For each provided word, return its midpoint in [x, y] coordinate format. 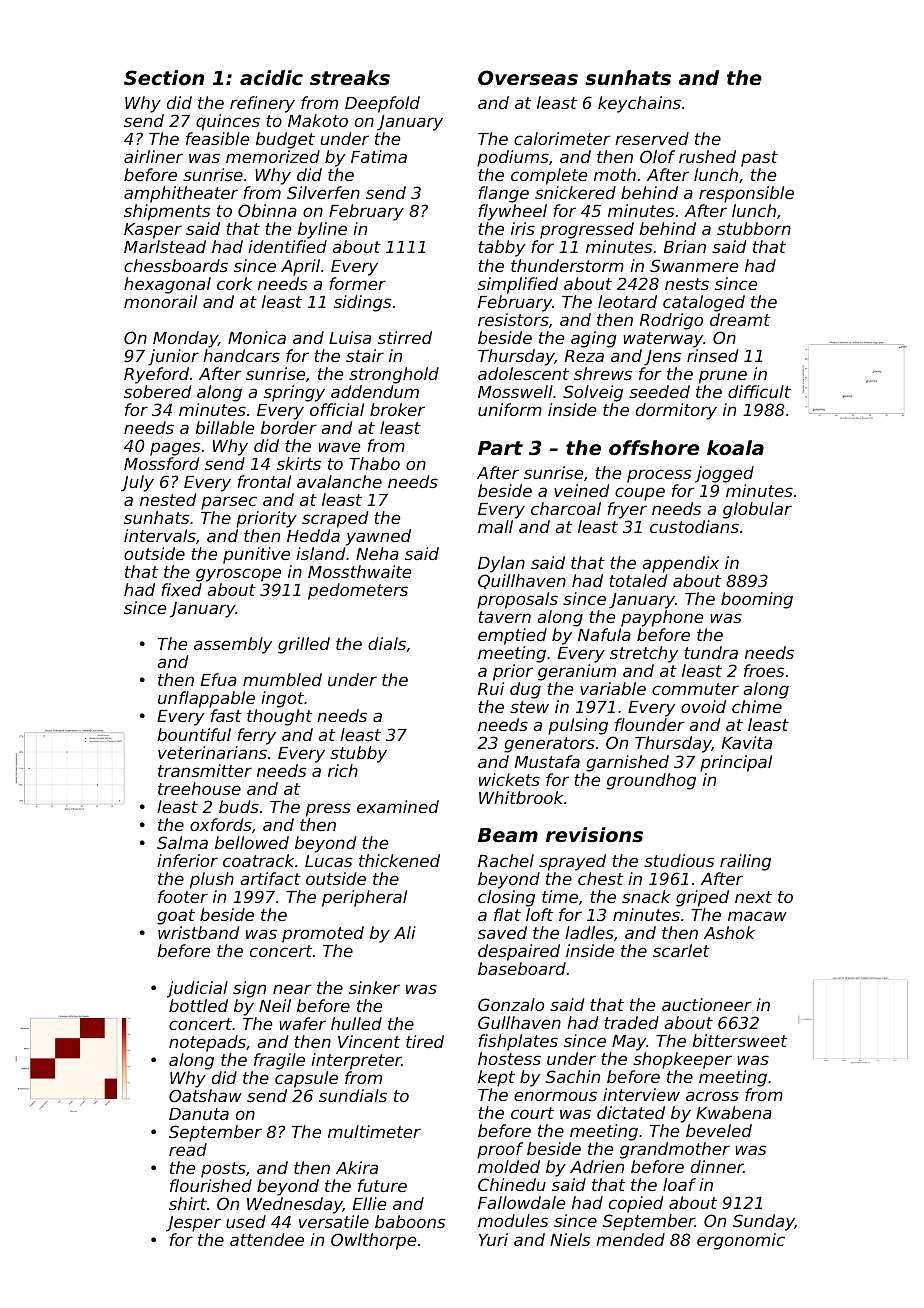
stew [529, 707]
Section [164, 77]
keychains [639, 104]
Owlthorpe [374, 1241]
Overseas [528, 77]
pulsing [578, 726]
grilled [304, 645]
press [328, 810]
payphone [662, 618]
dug [525, 690]
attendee [267, 1239]
